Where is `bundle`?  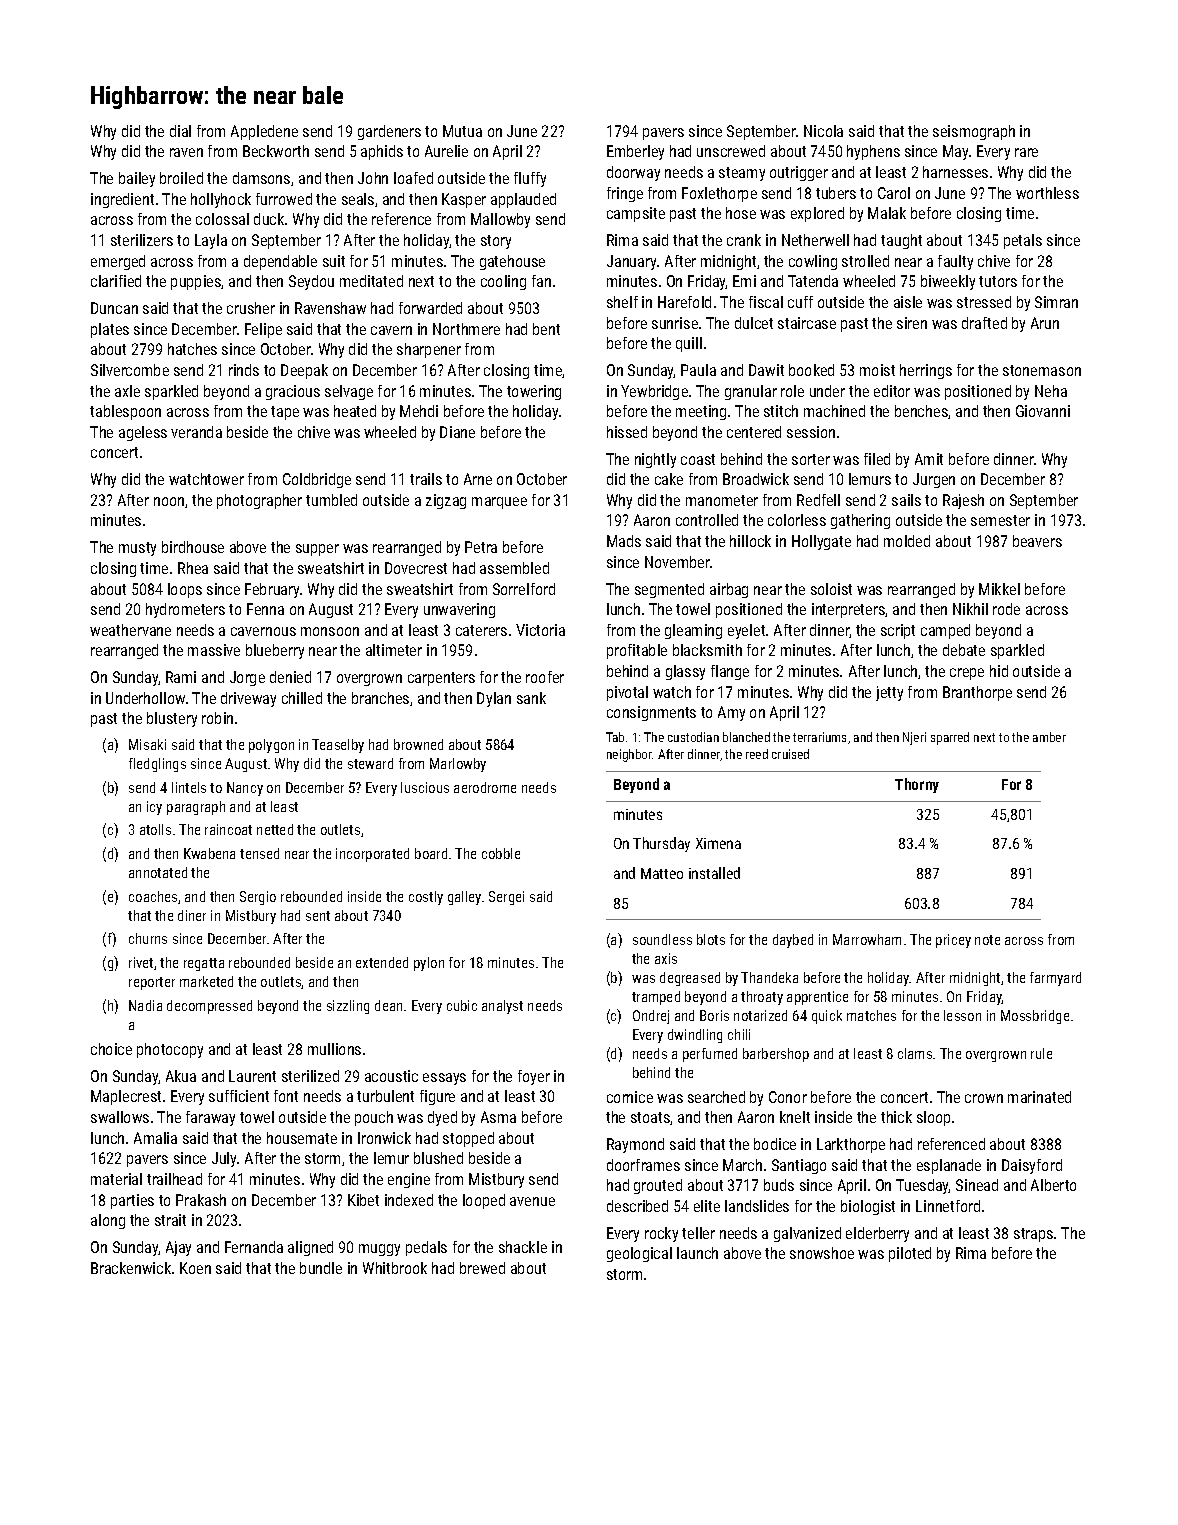
bundle is located at coordinates (321, 1268).
